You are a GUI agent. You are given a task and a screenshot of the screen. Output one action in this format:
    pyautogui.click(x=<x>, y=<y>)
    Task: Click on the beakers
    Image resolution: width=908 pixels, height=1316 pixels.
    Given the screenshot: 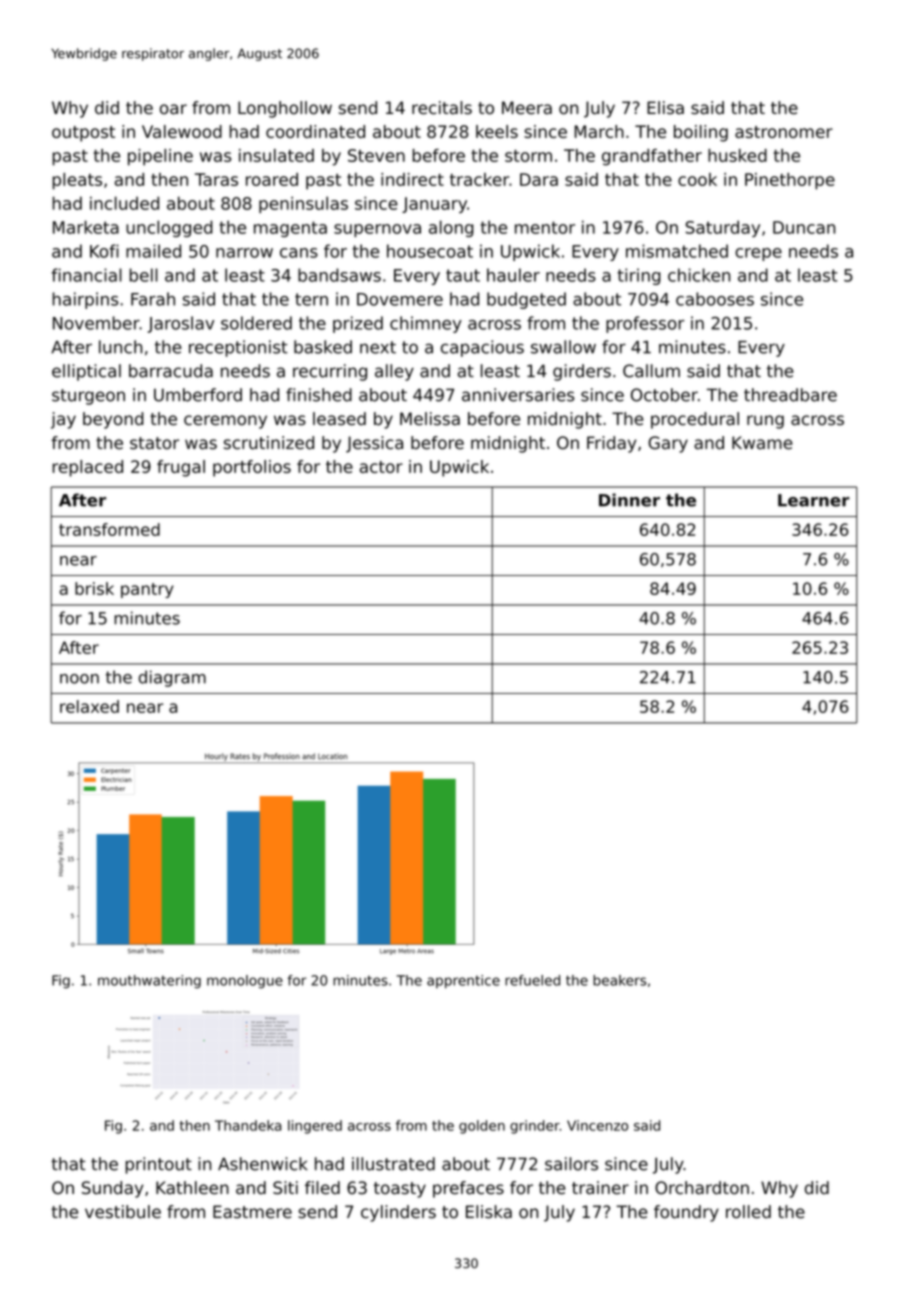 What is the action you would take?
    pyautogui.click(x=620, y=980)
